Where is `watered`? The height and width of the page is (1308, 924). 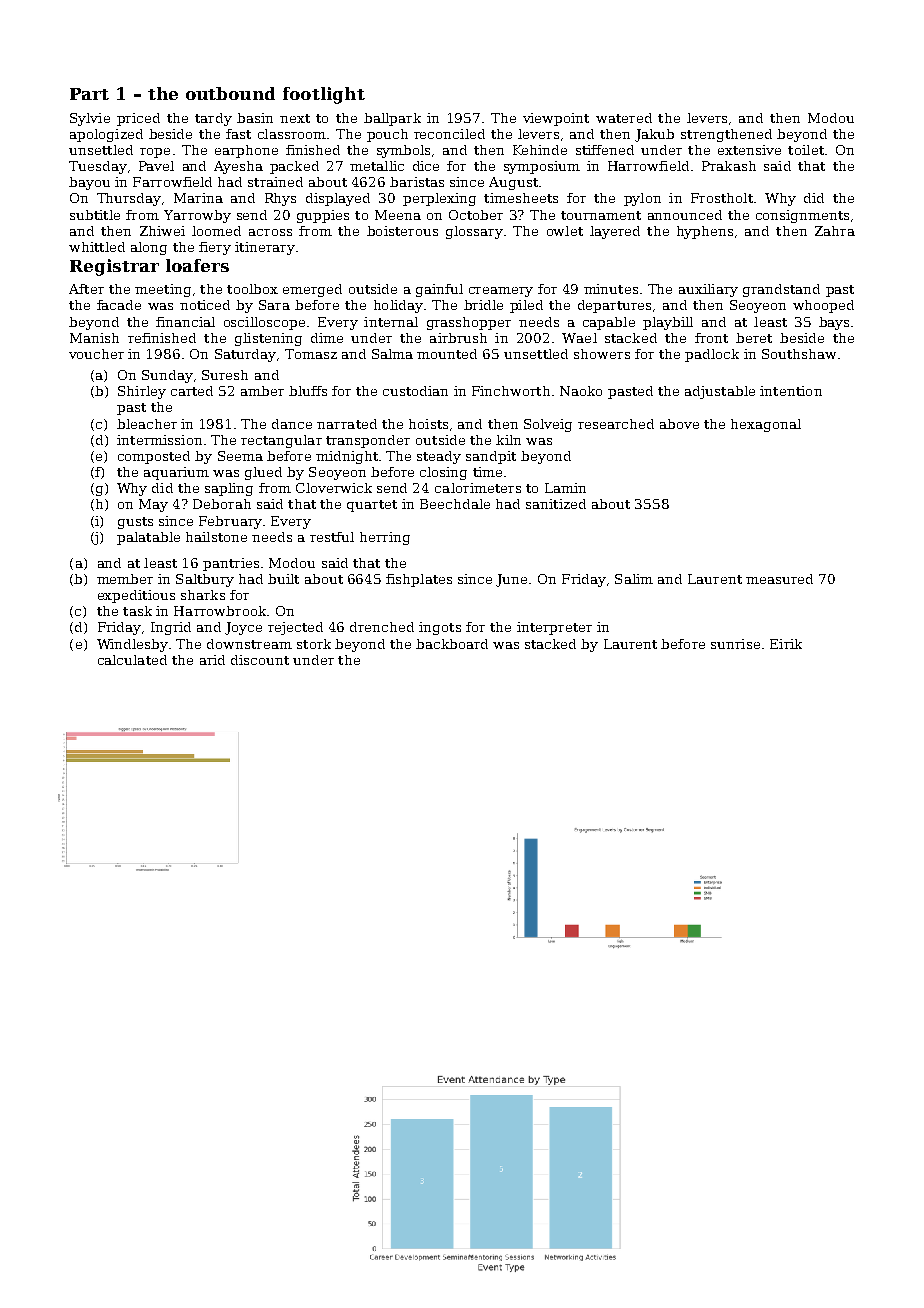
watered is located at coordinates (624, 118).
